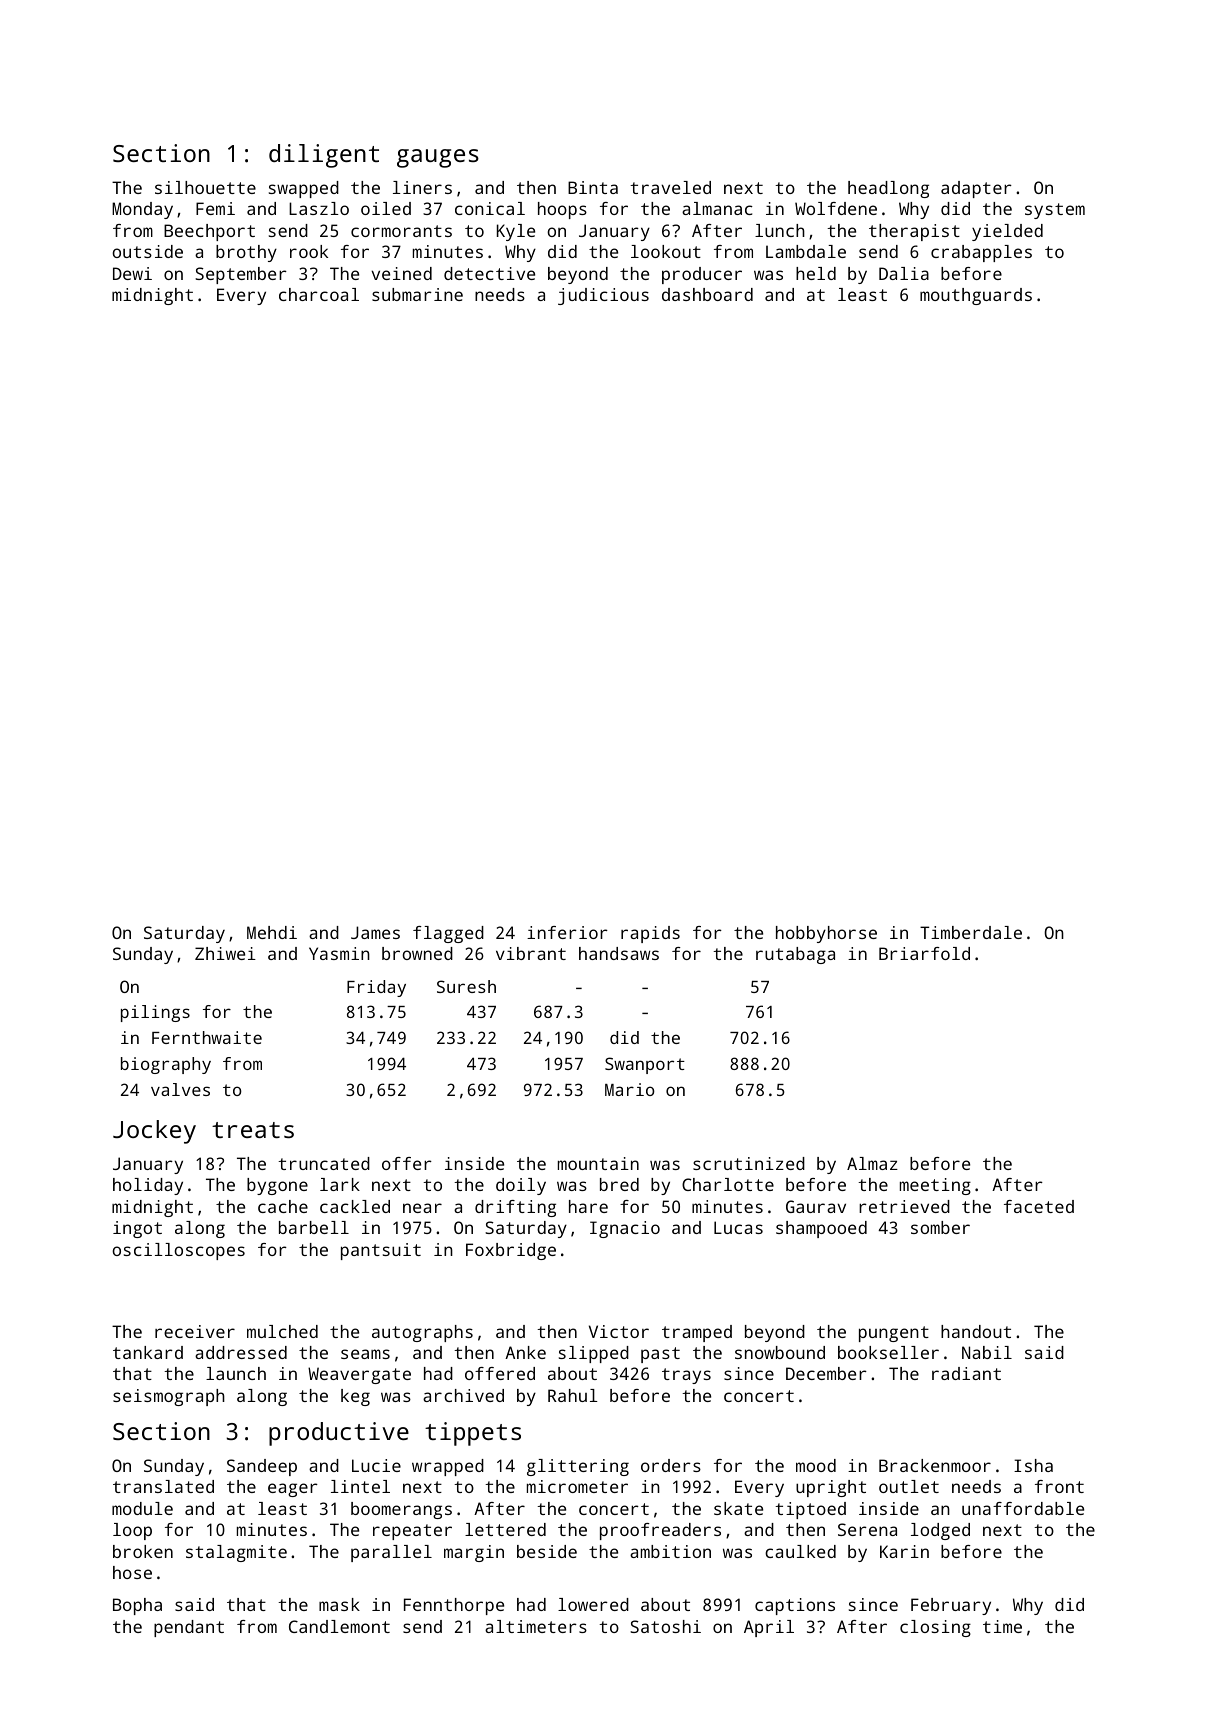 The height and width of the screenshot is (1711, 1209). Describe the element at coordinates (935, 1628) in the screenshot. I see `closing` at that location.
